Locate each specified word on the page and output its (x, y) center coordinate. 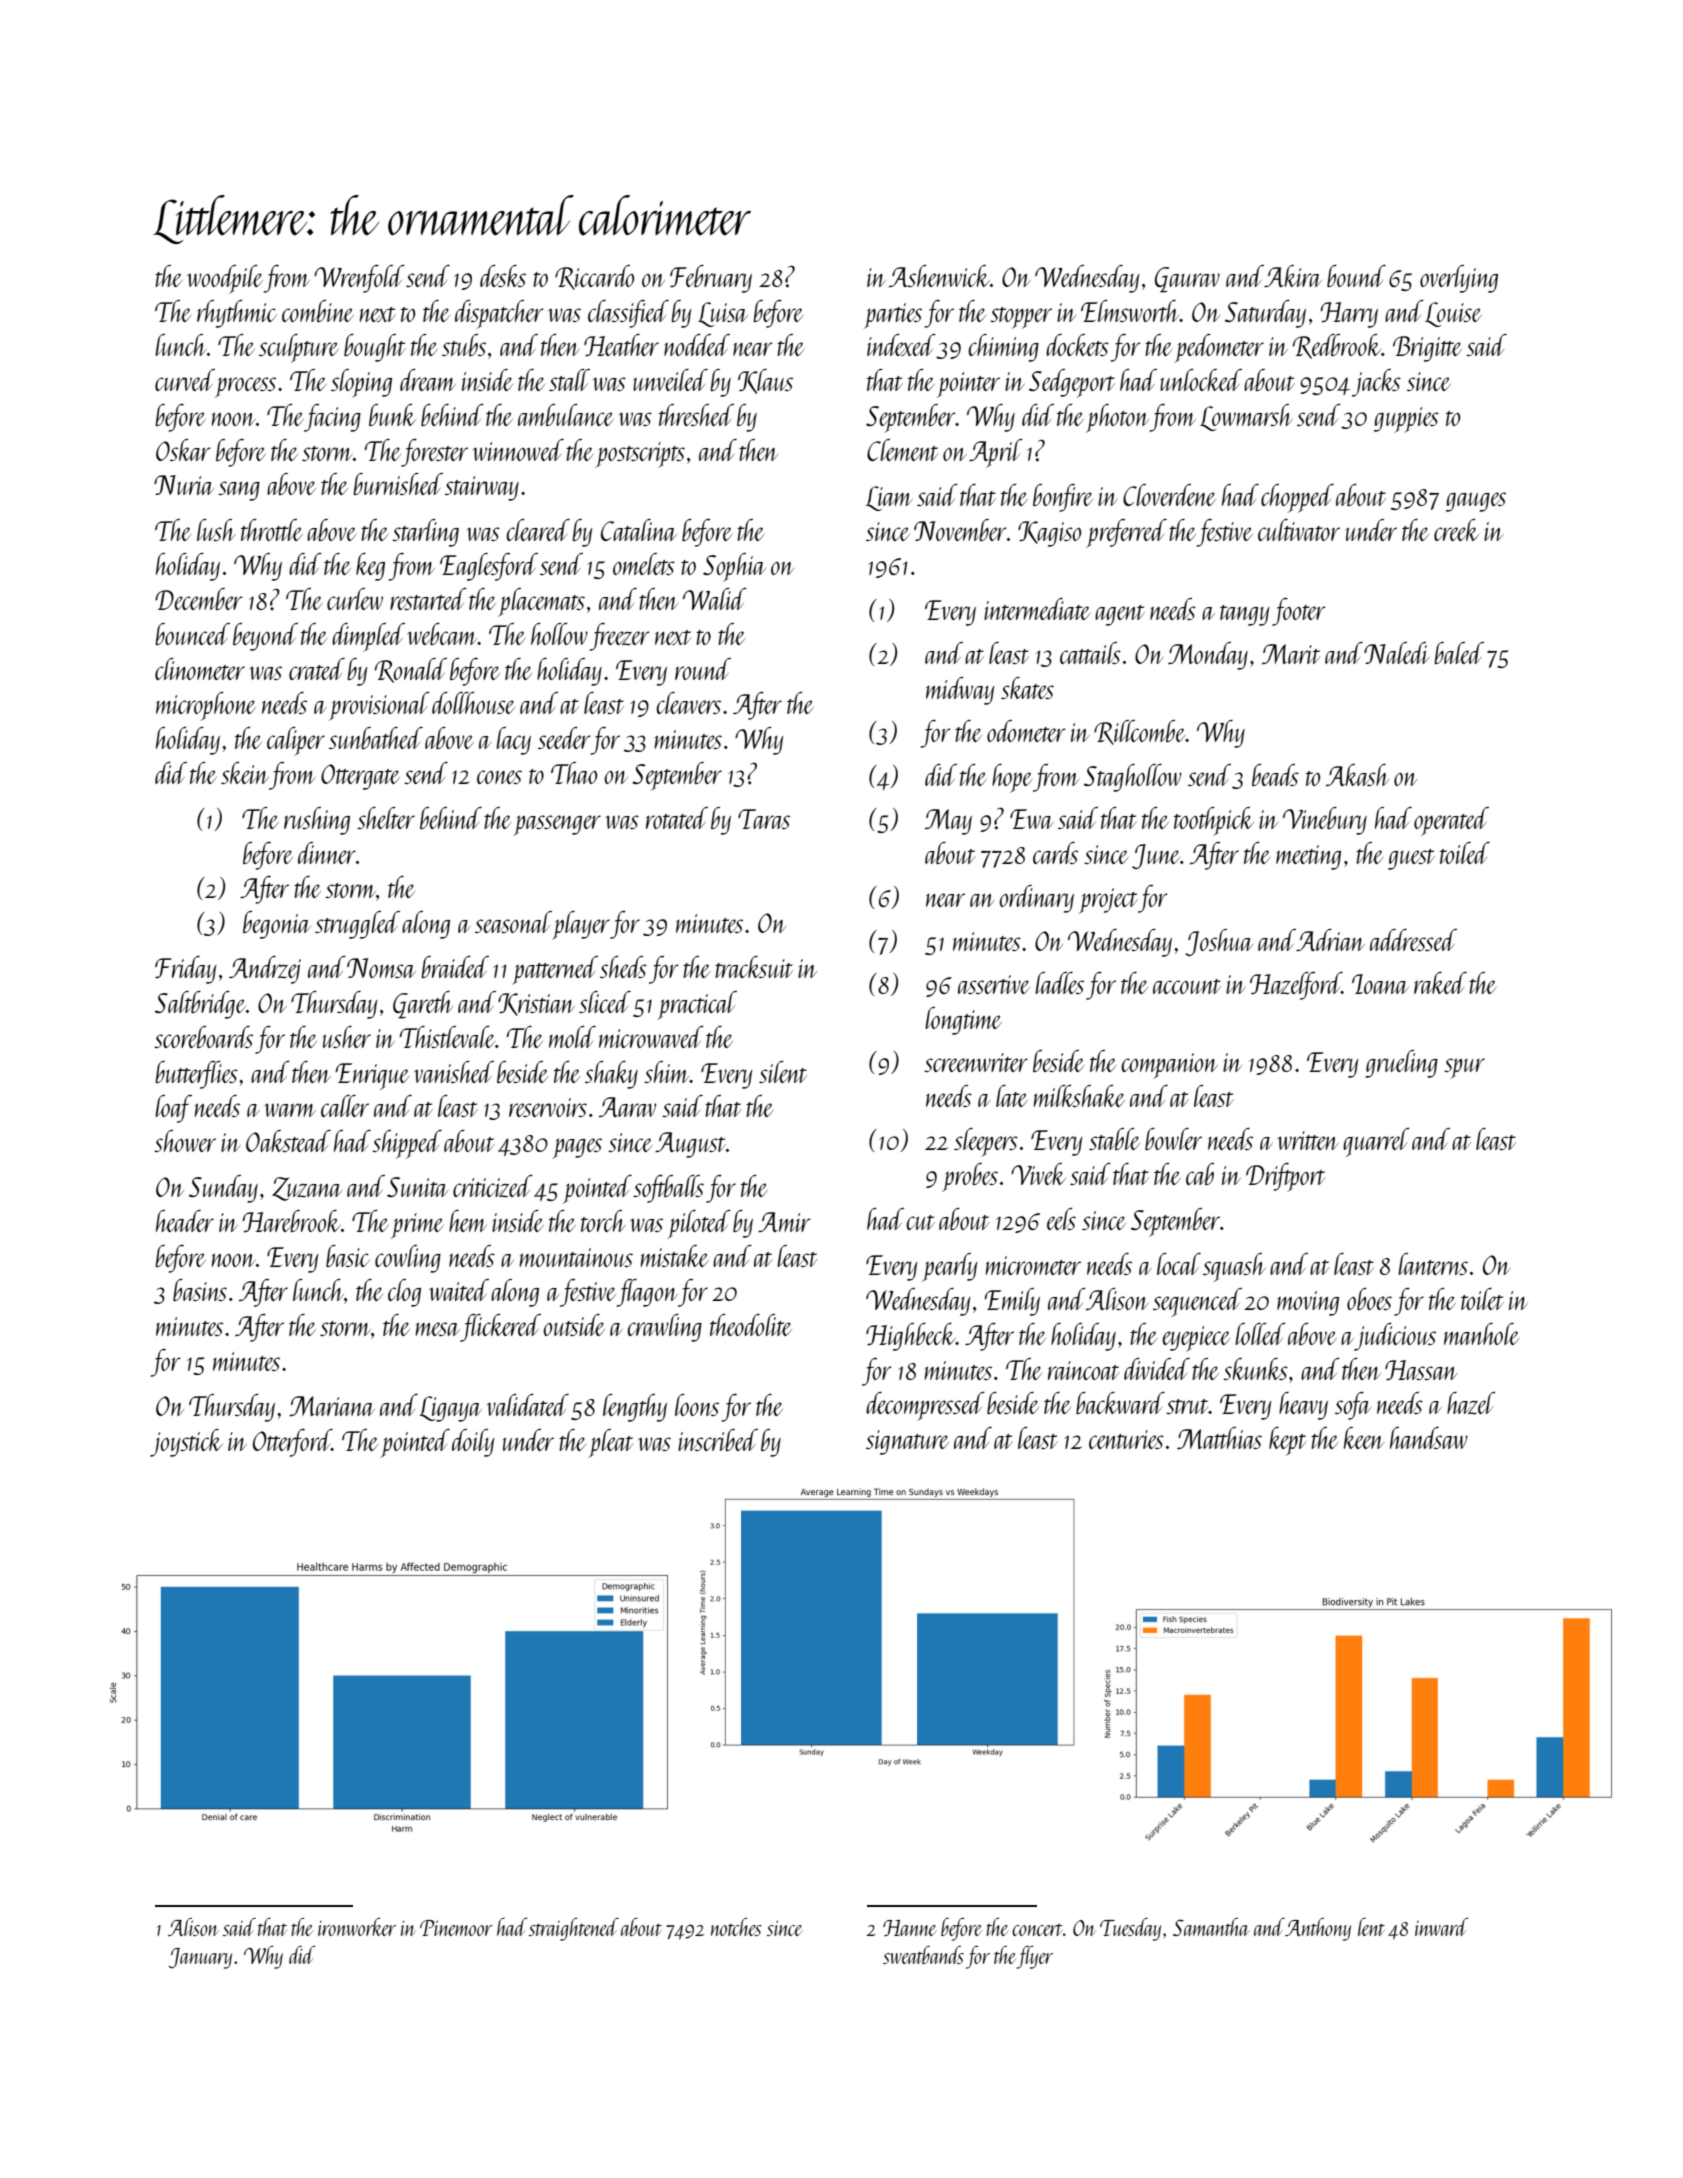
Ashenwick (939, 276)
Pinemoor (456, 1928)
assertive (994, 984)
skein (245, 773)
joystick (186, 1443)
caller (345, 1106)
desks (503, 276)
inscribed (718, 1440)
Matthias (1219, 1438)
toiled (1465, 853)
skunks (1255, 1369)
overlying (1459, 279)
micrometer (1033, 1265)
